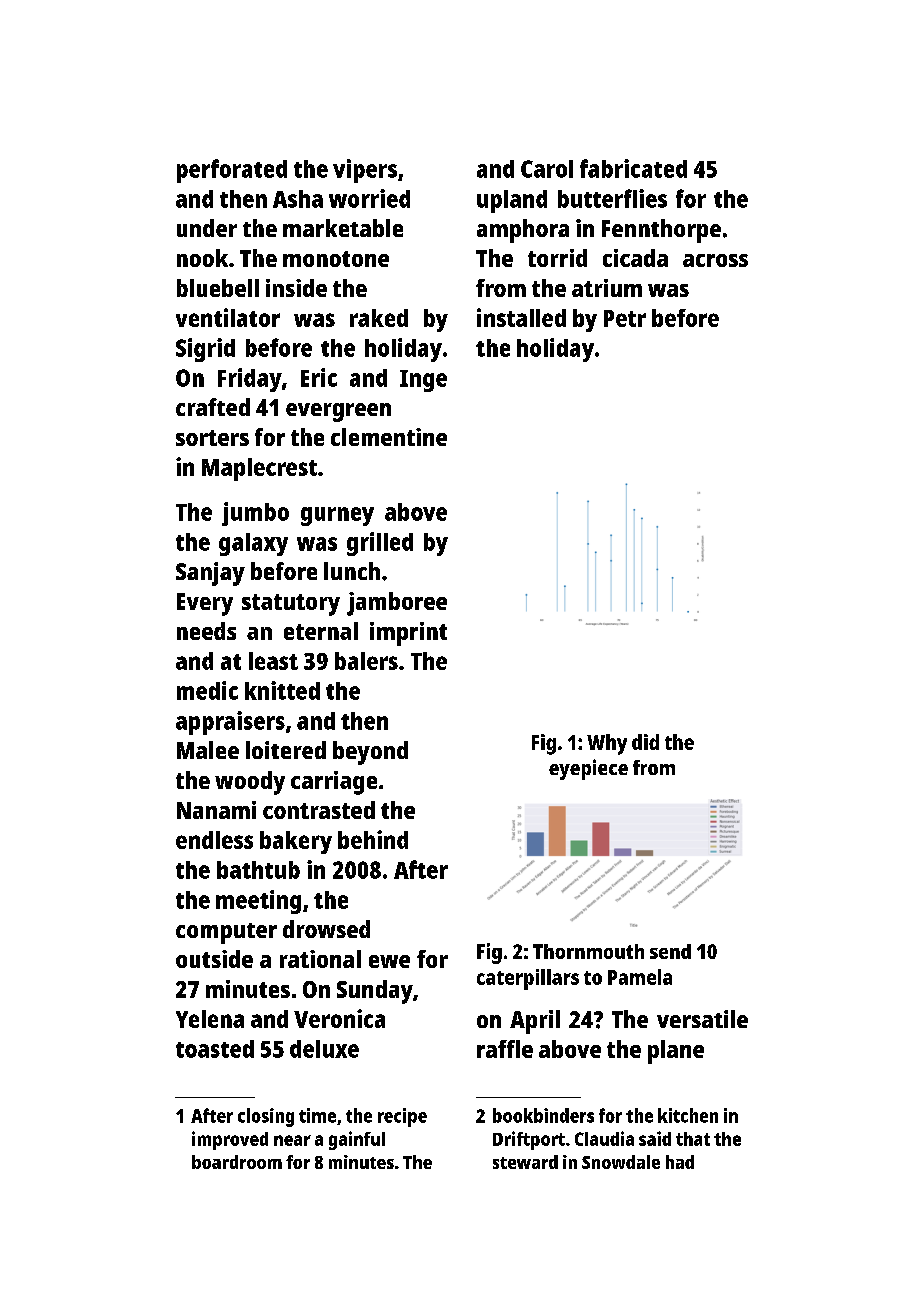  Describe the element at coordinates (389, 961) in the screenshot. I see `ewe` at that location.
